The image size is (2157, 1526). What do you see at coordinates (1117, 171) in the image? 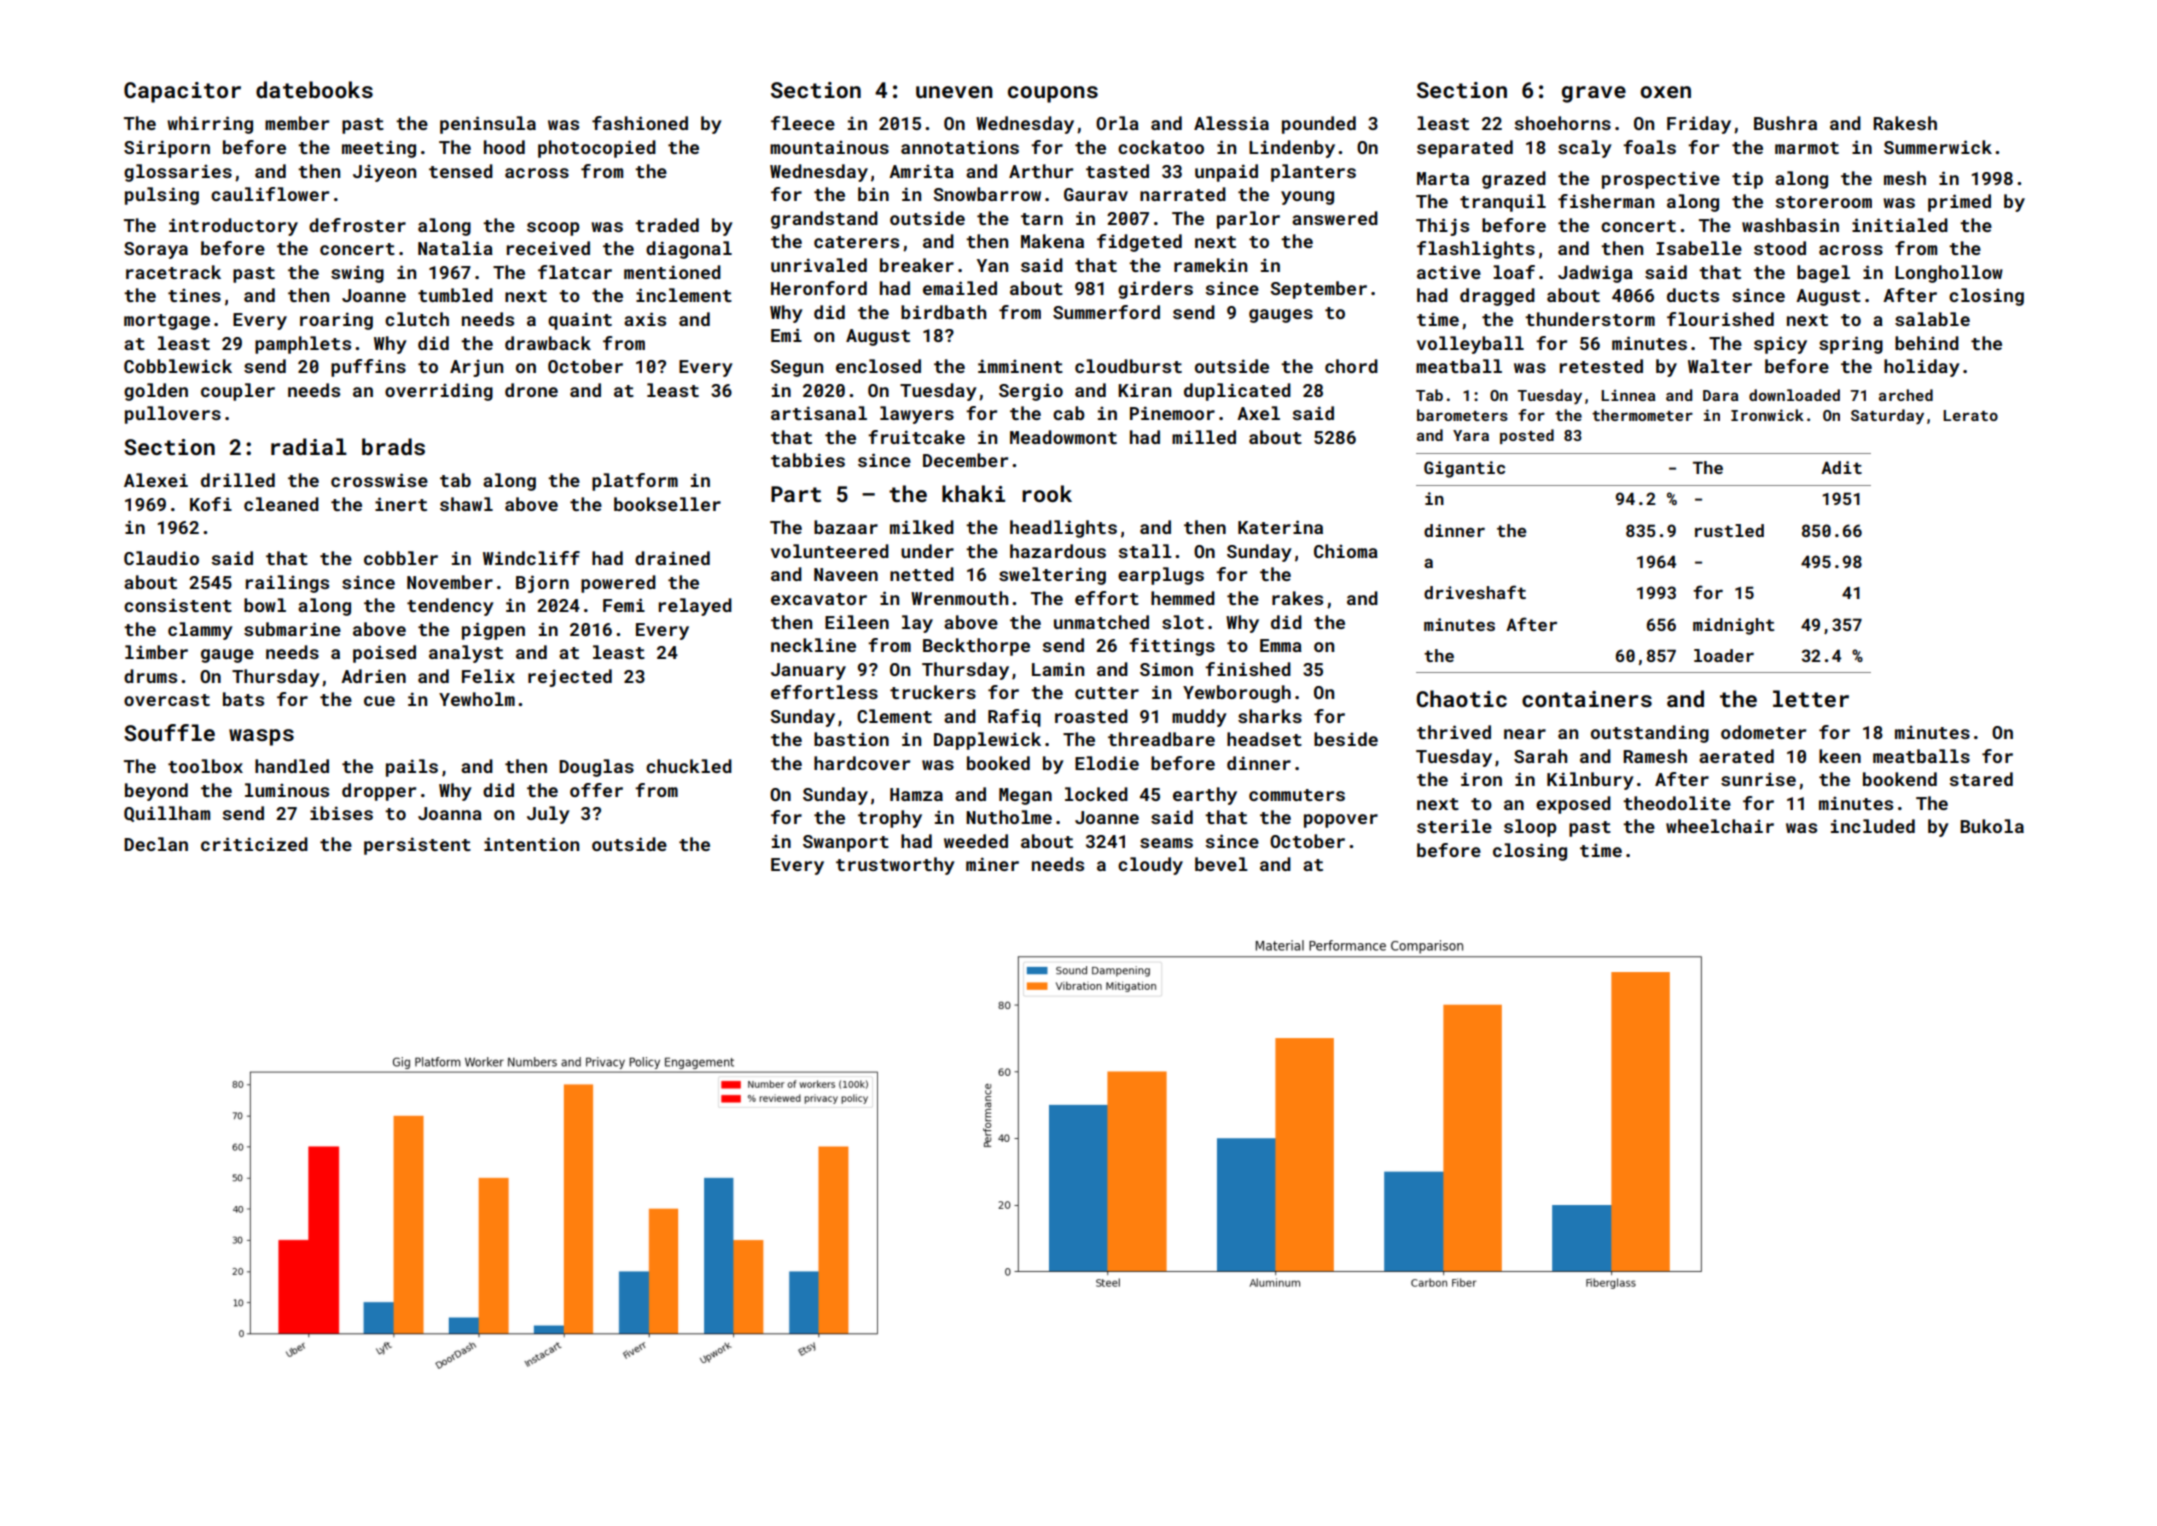
I see `tasted` at bounding box center [1117, 171].
